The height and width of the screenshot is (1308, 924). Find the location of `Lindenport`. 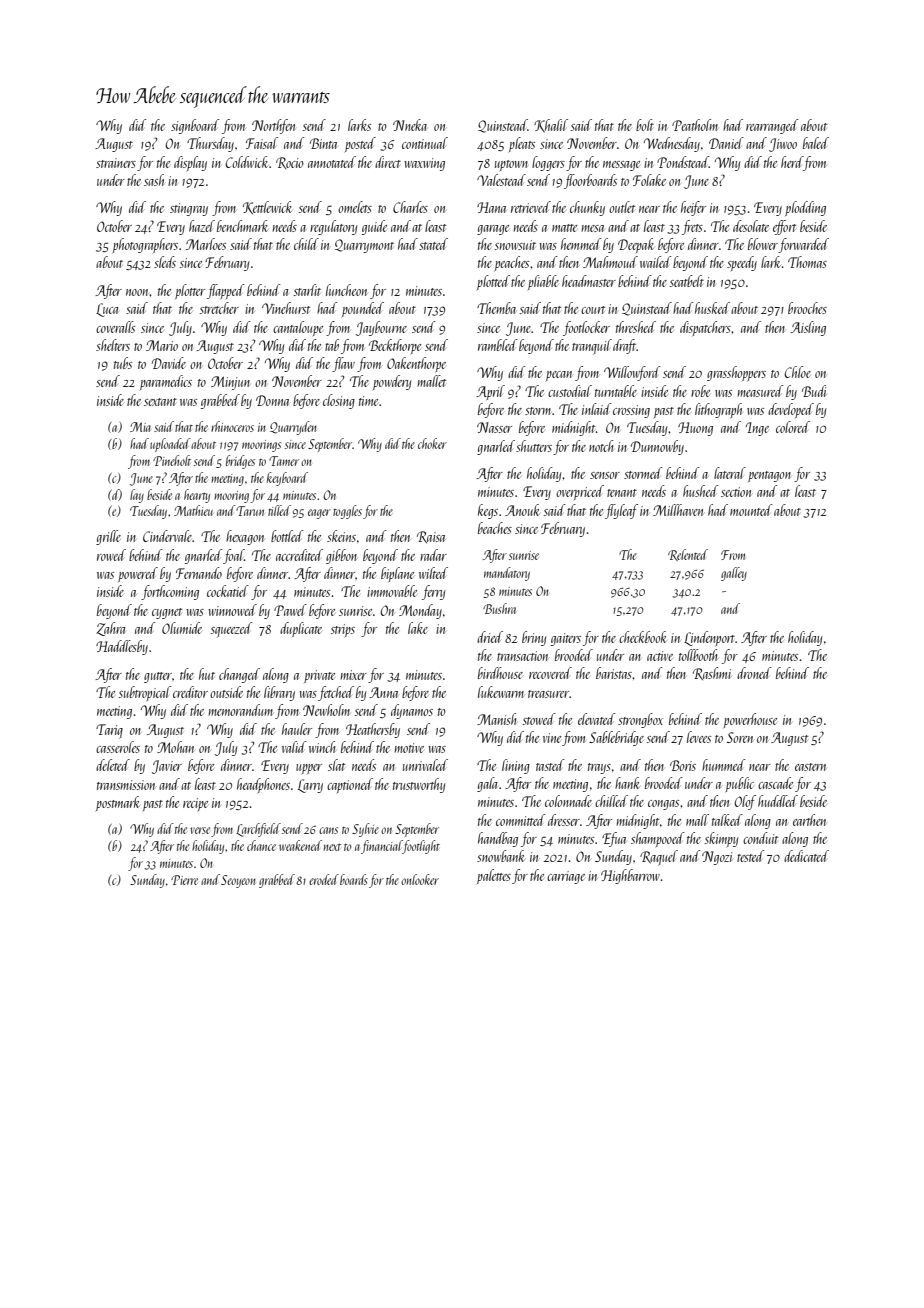

Lindenport is located at coordinates (709, 638).
